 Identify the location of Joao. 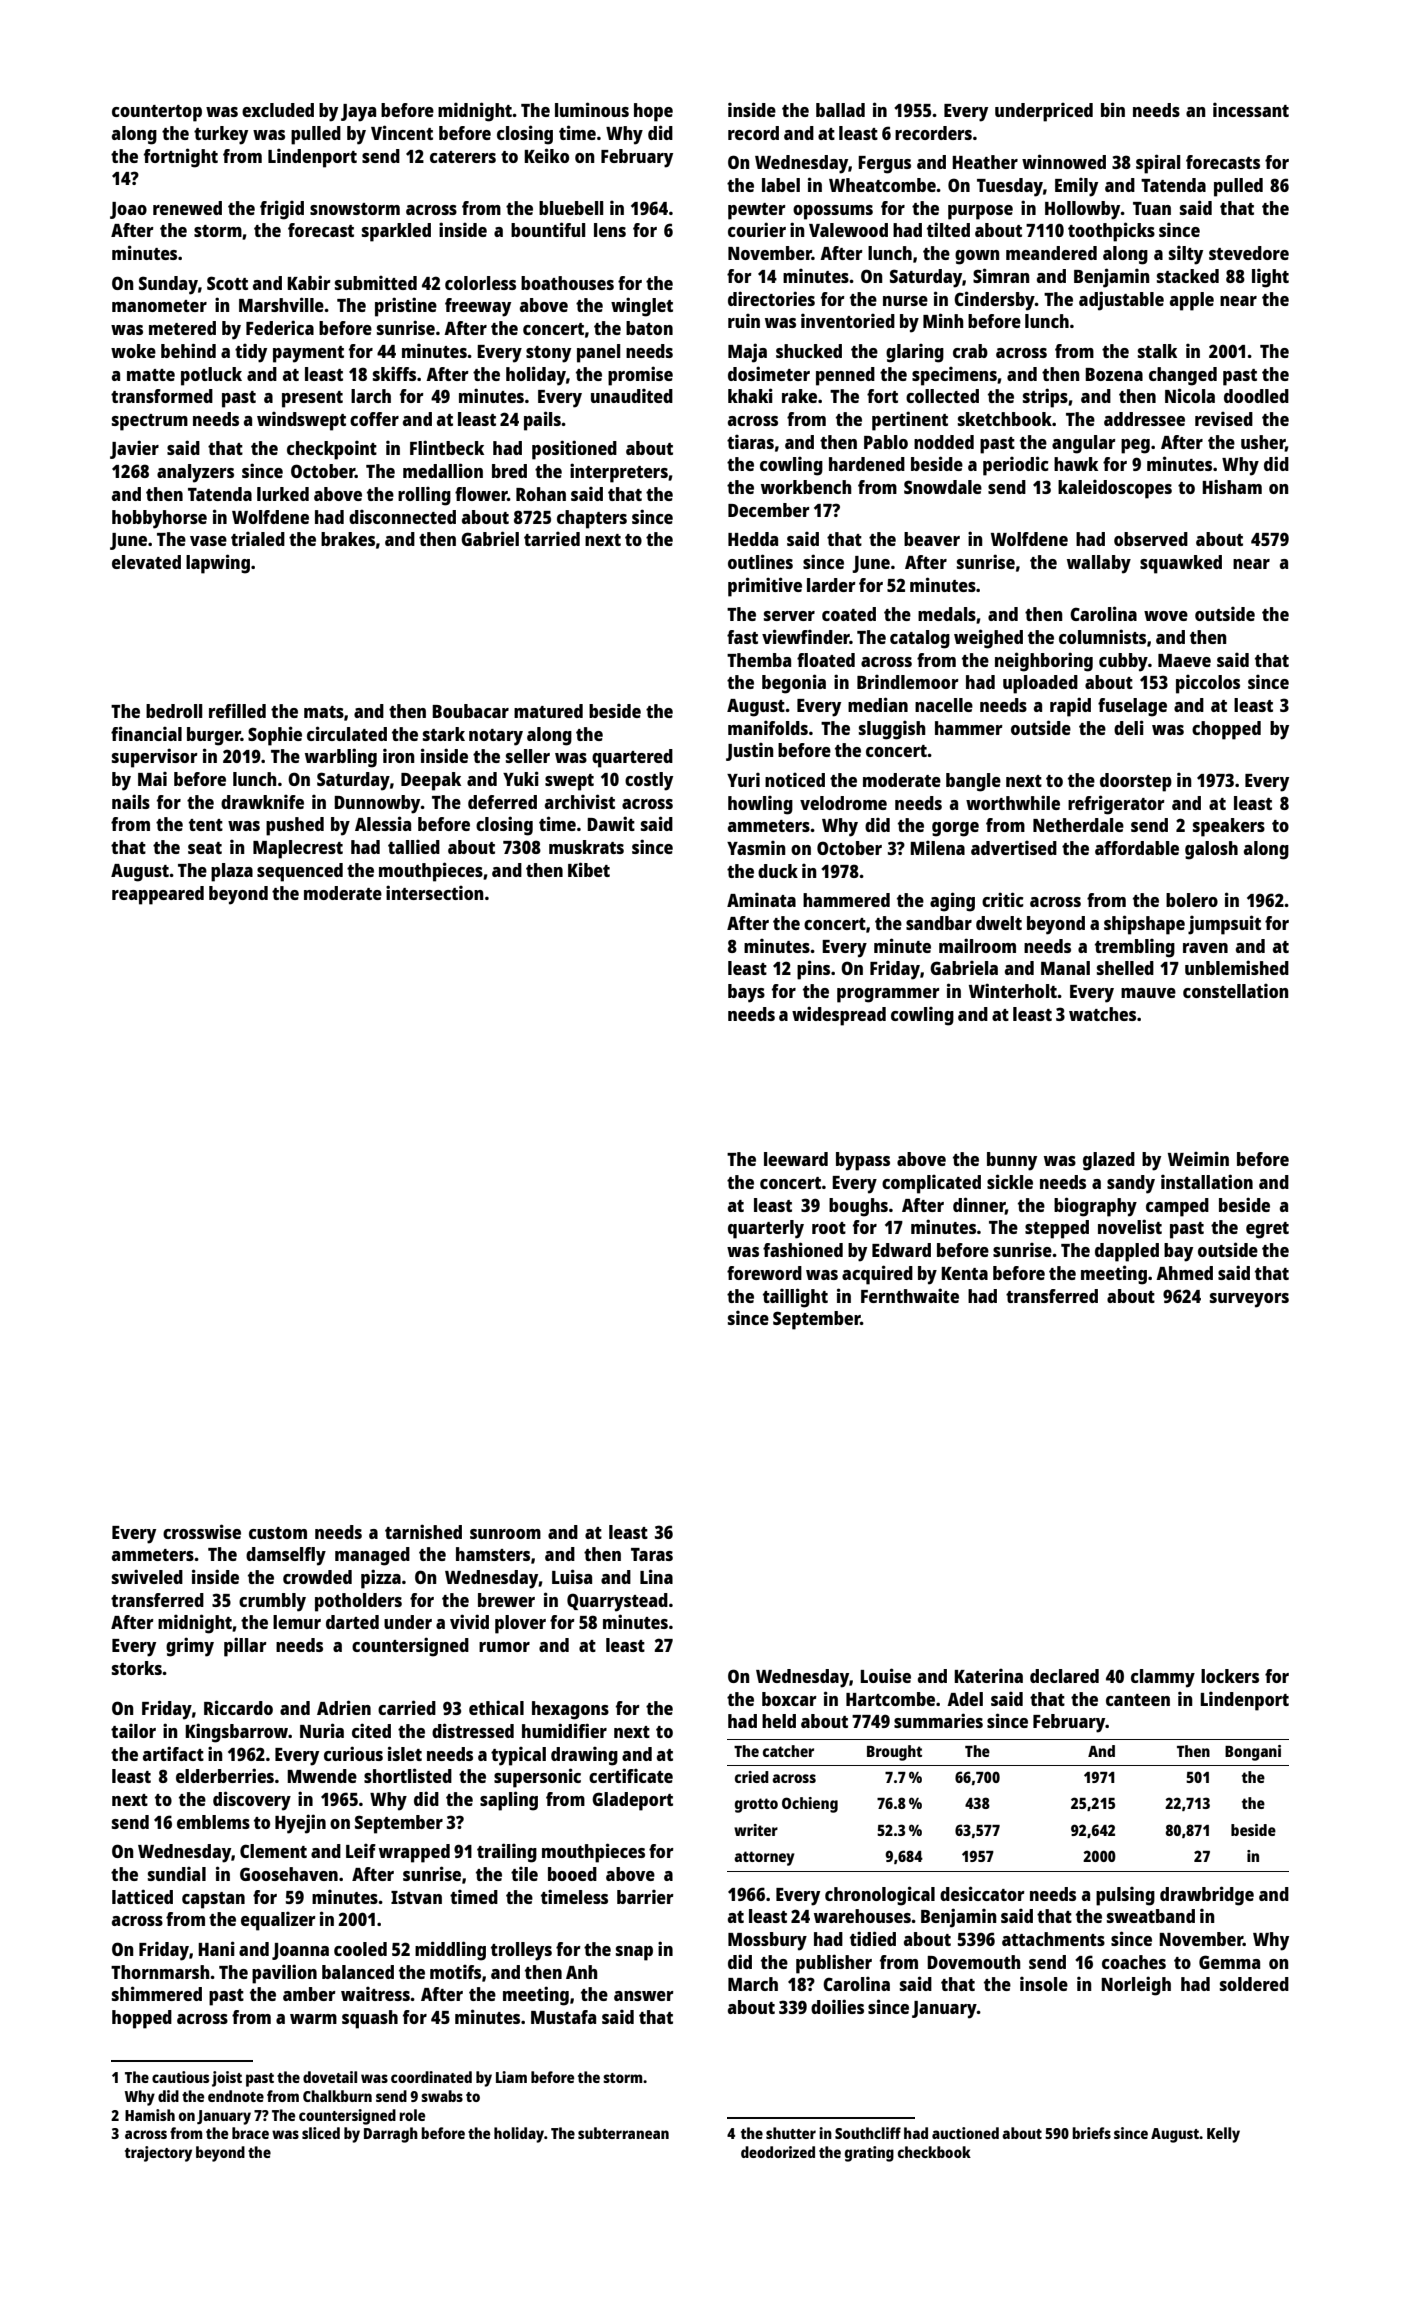
(128, 210).
